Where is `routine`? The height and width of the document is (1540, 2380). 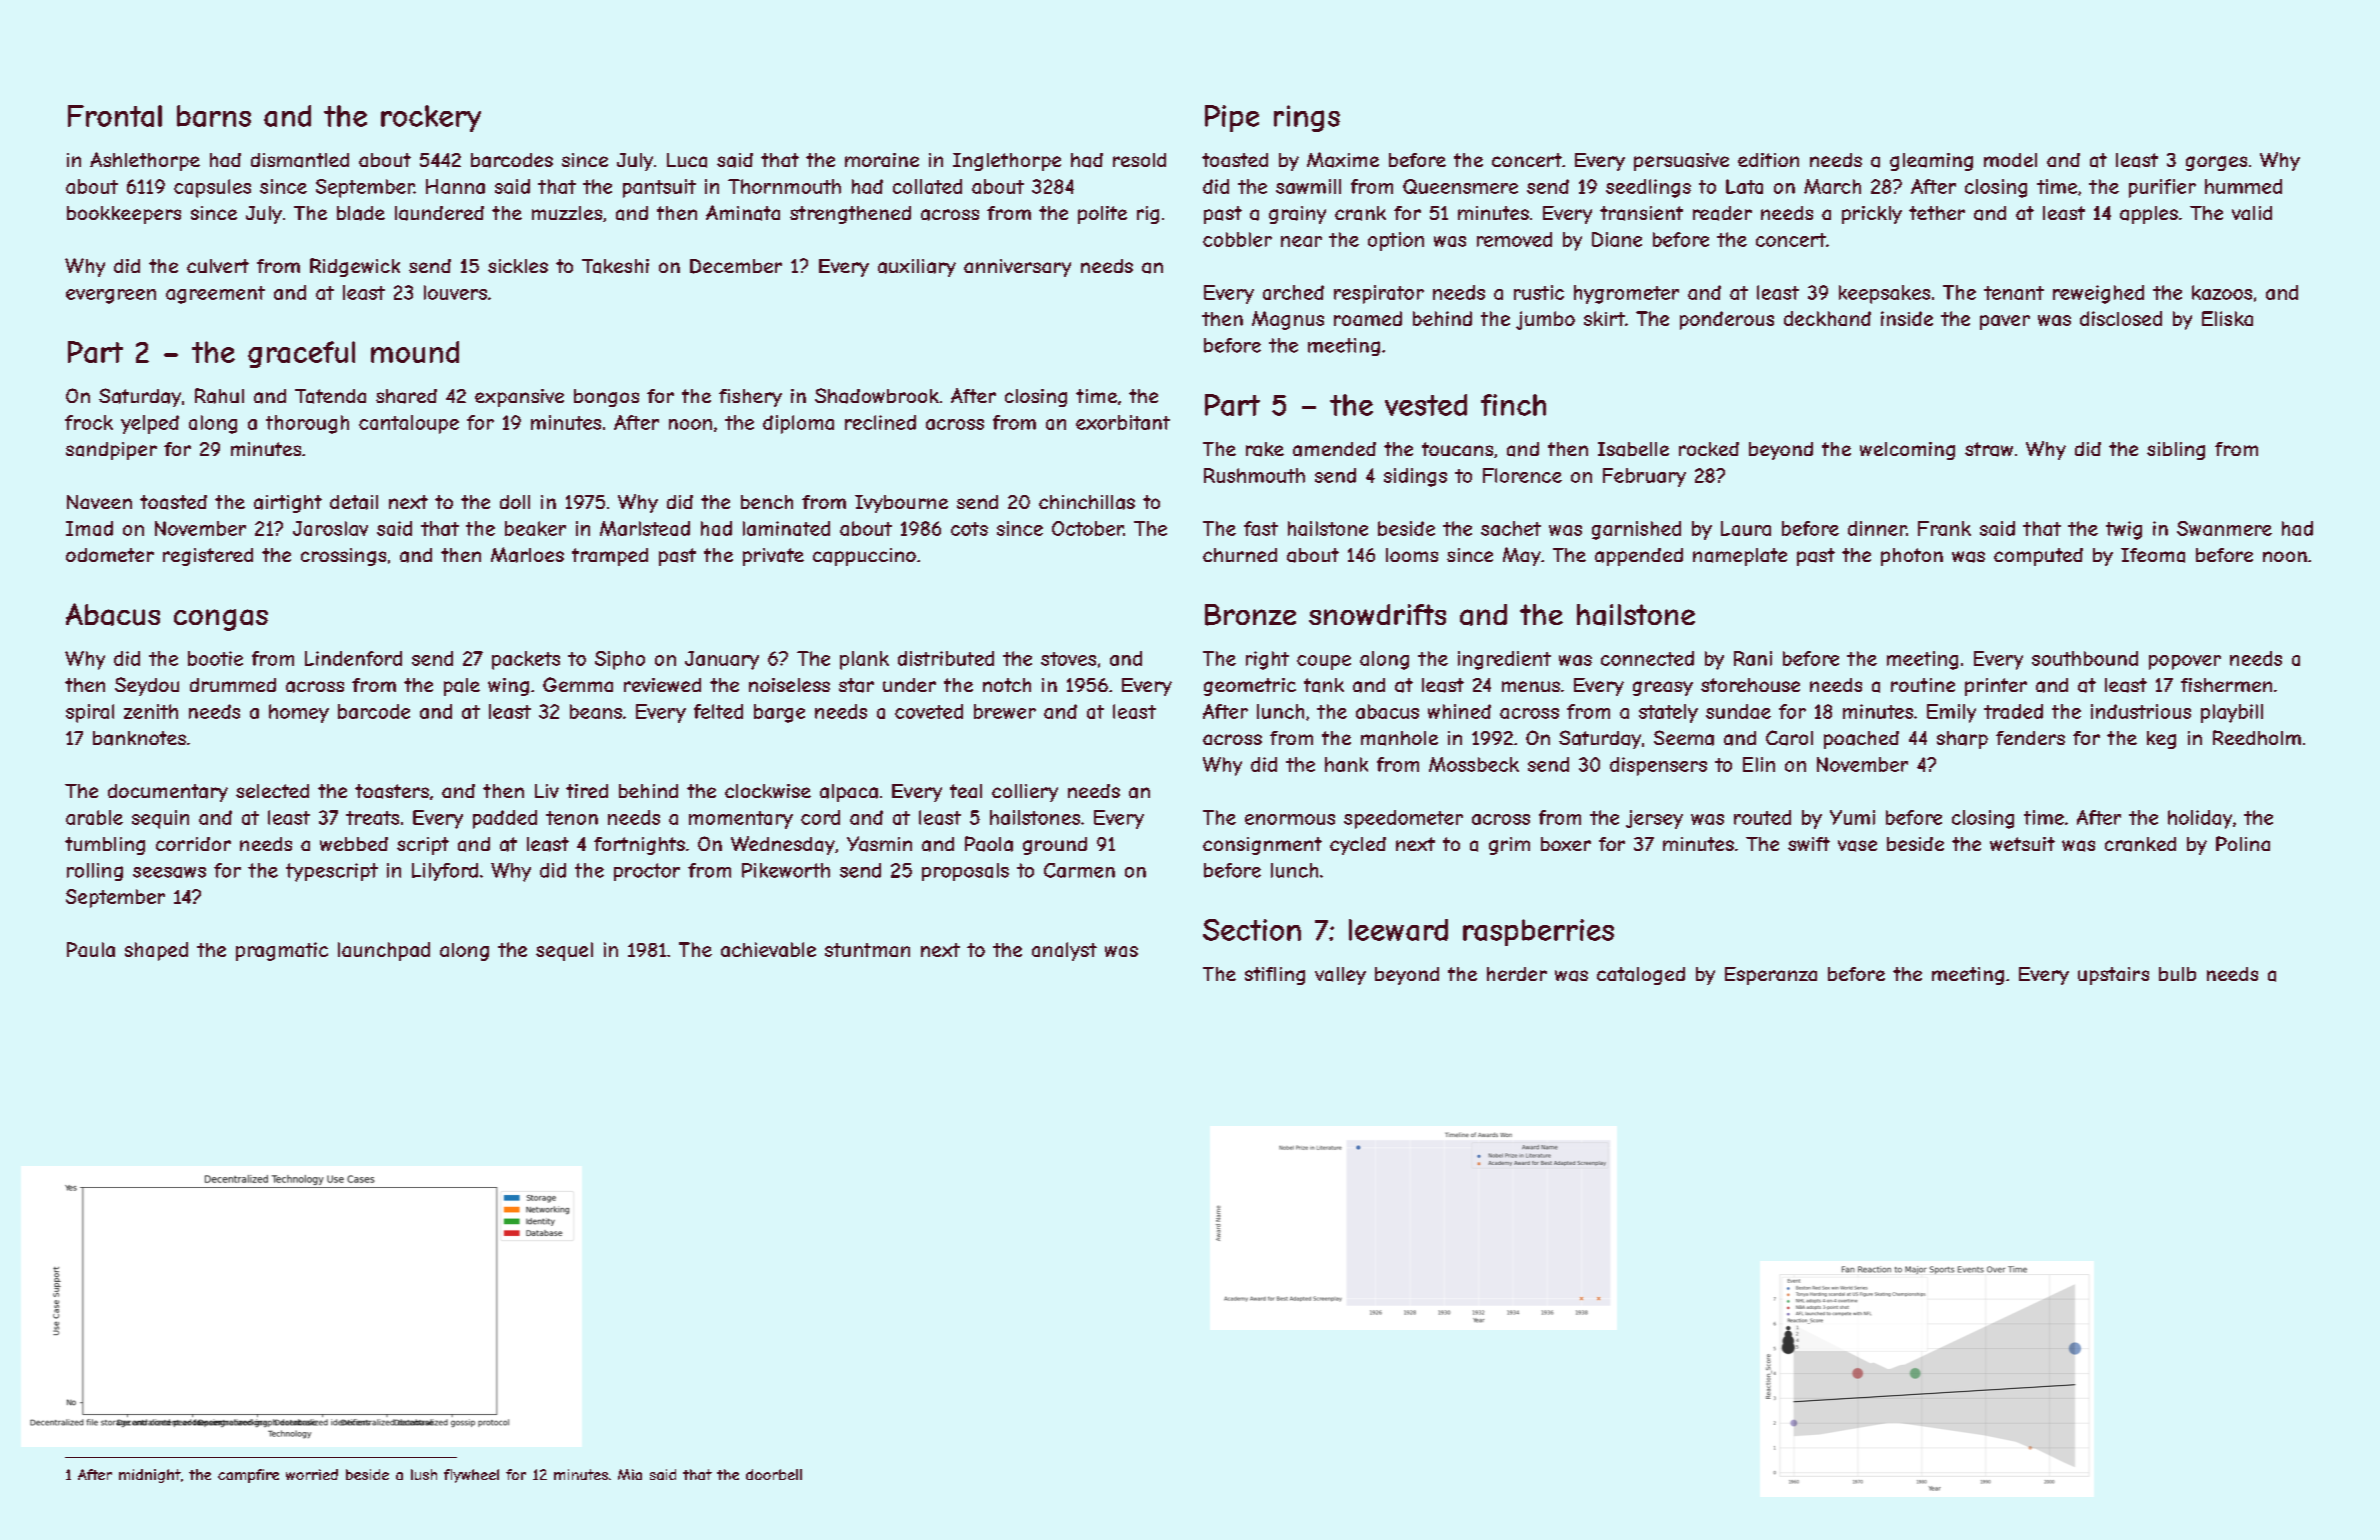
routine is located at coordinates (1923, 685).
